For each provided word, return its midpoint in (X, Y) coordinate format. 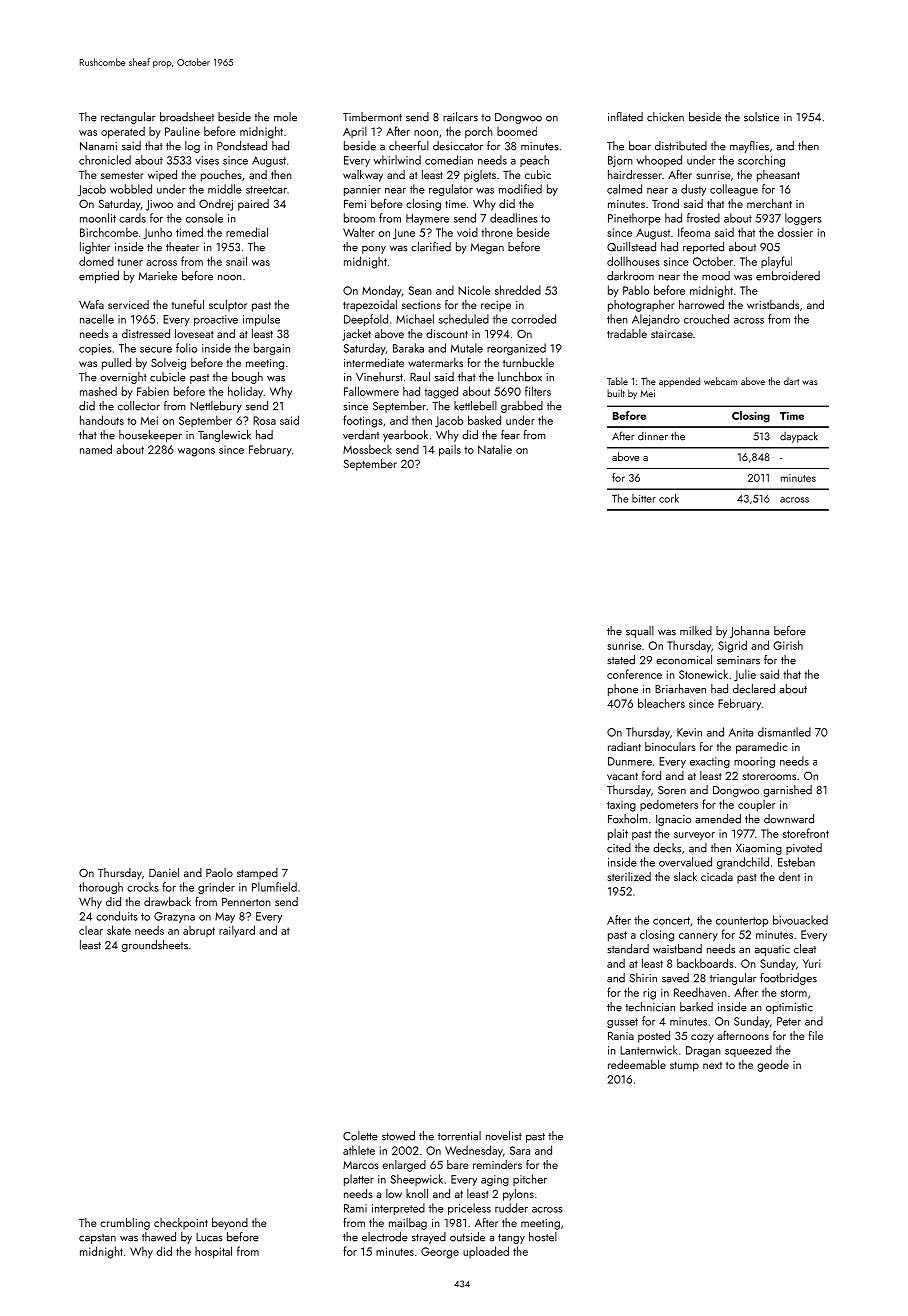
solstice (761, 117)
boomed (517, 131)
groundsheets (155, 946)
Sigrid (732, 646)
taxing (621, 806)
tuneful (188, 304)
